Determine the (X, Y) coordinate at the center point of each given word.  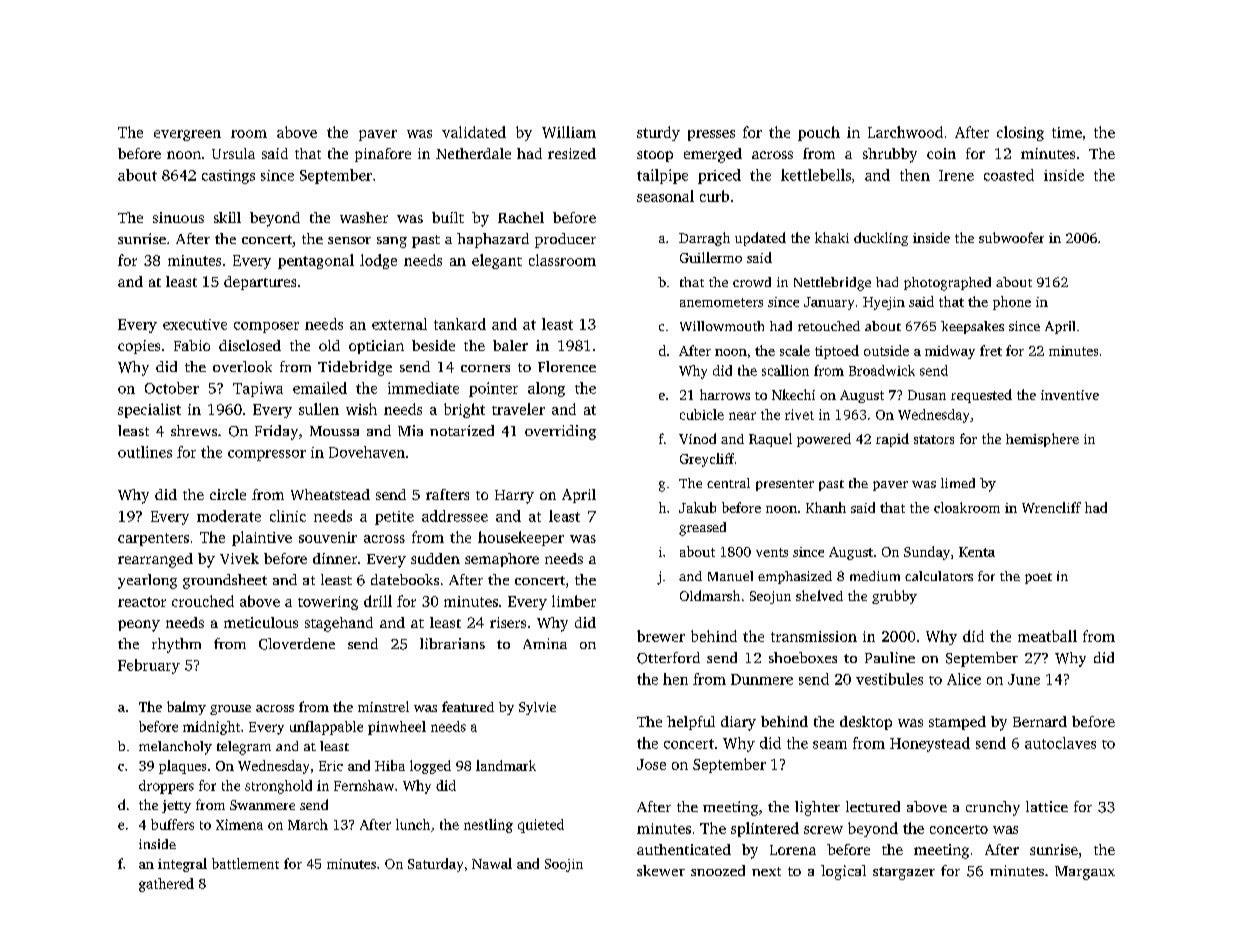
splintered (765, 829)
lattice (1047, 806)
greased (702, 529)
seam (830, 745)
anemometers (721, 302)
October (172, 388)
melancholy (175, 748)
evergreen (187, 135)
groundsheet (225, 581)
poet (1038, 578)
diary (738, 723)
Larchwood (905, 132)
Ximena (239, 824)
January (829, 303)
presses (711, 135)
